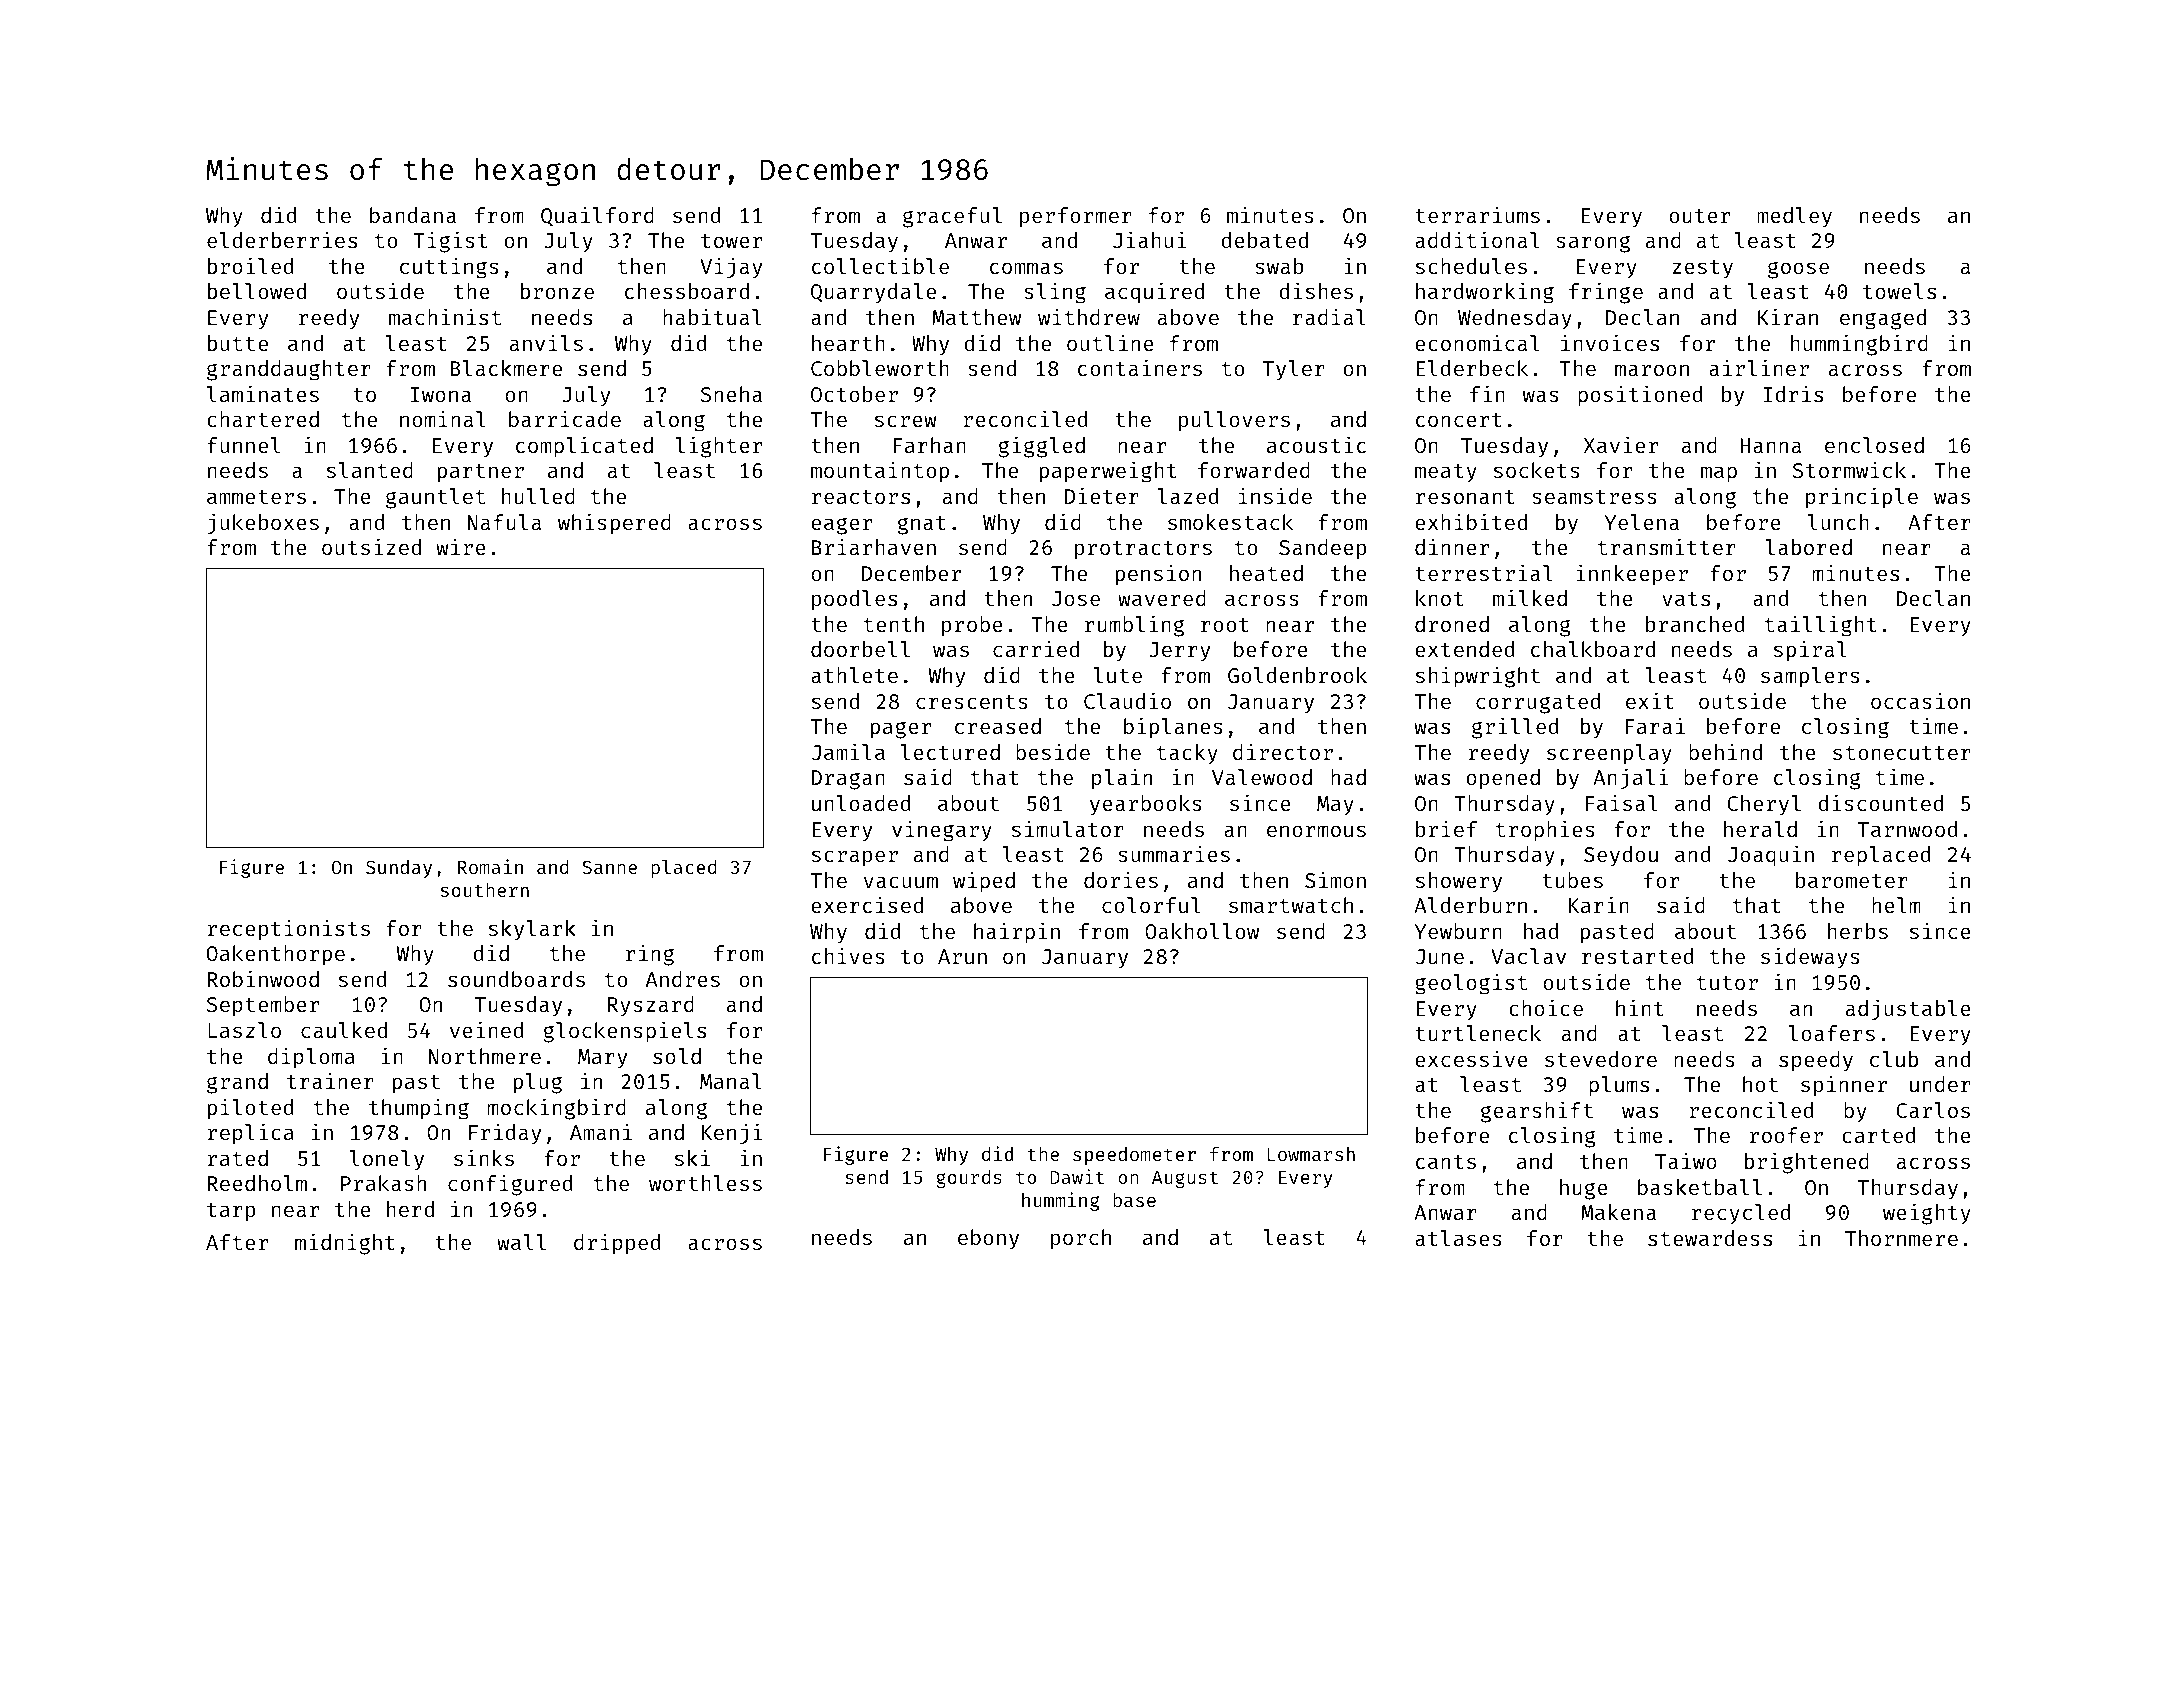  What do you see at coordinates (244, 1030) in the page?
I see `Laszlo` at bounding box center [244, 1030].
